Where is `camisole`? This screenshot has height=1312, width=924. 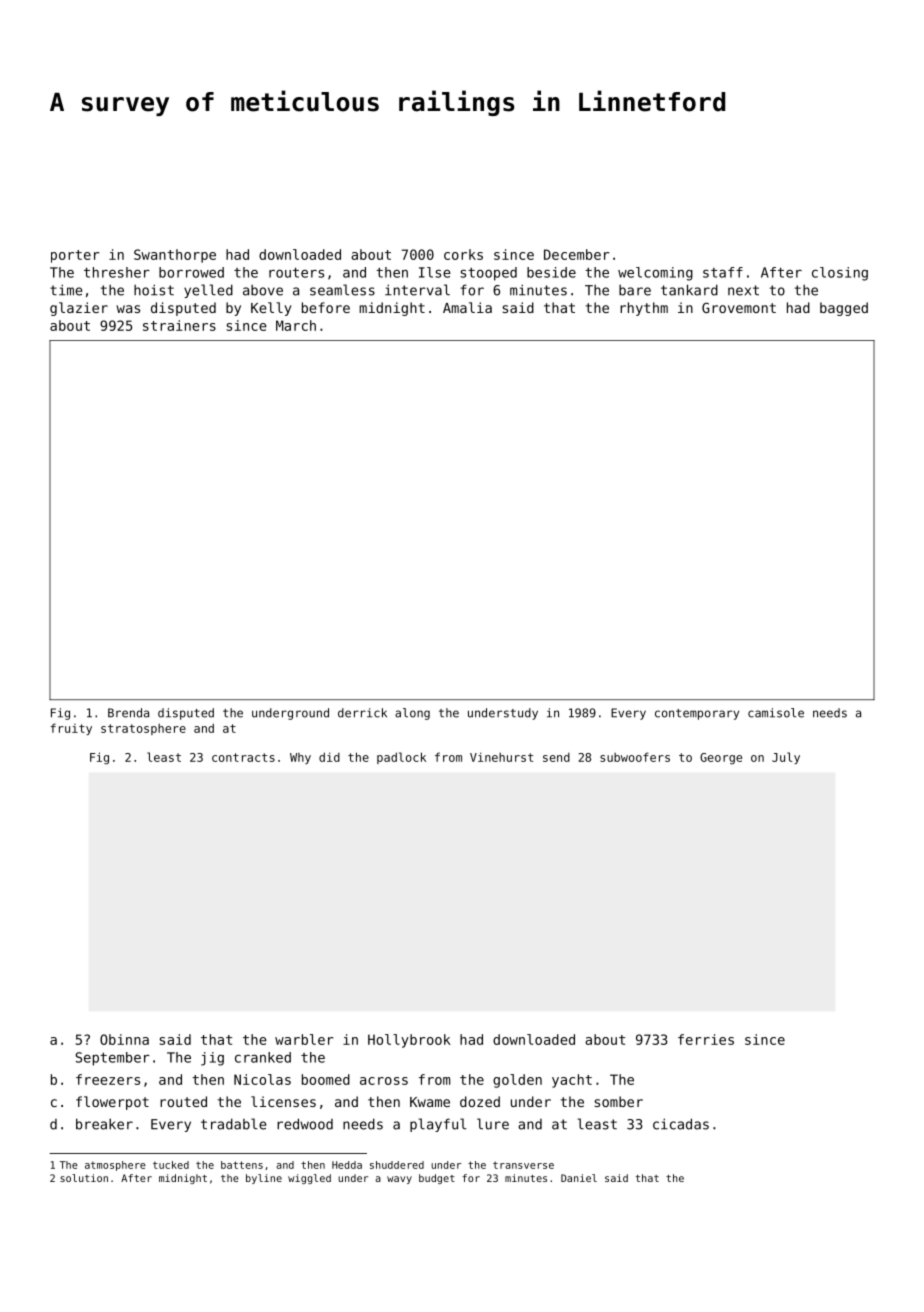
camisole is located at coordinates (776, 713).
